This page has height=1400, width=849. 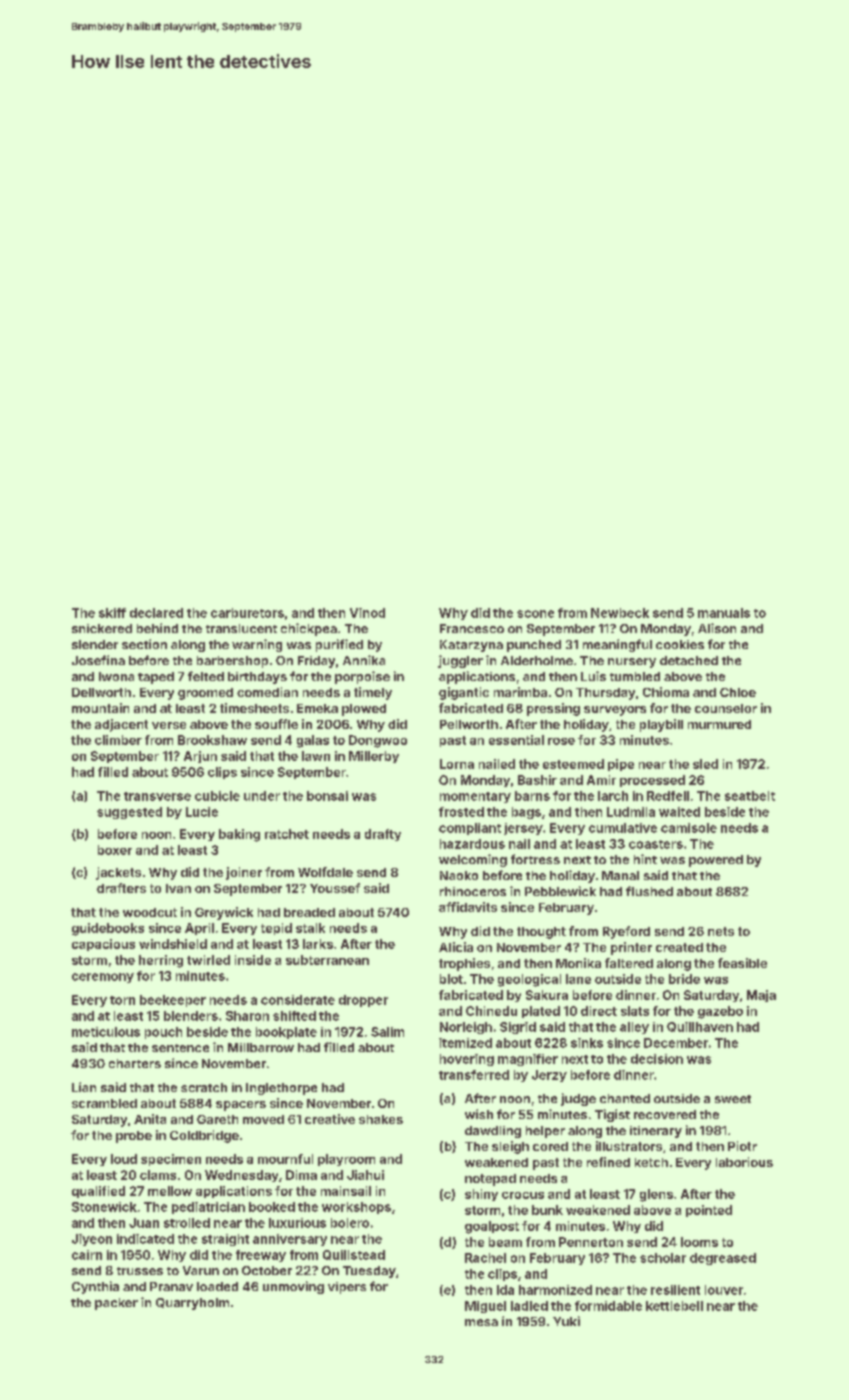 What do you see at coordinates (674, 1306) in the page?
I see `kettlebell` at bounding box center [674, 1306].
